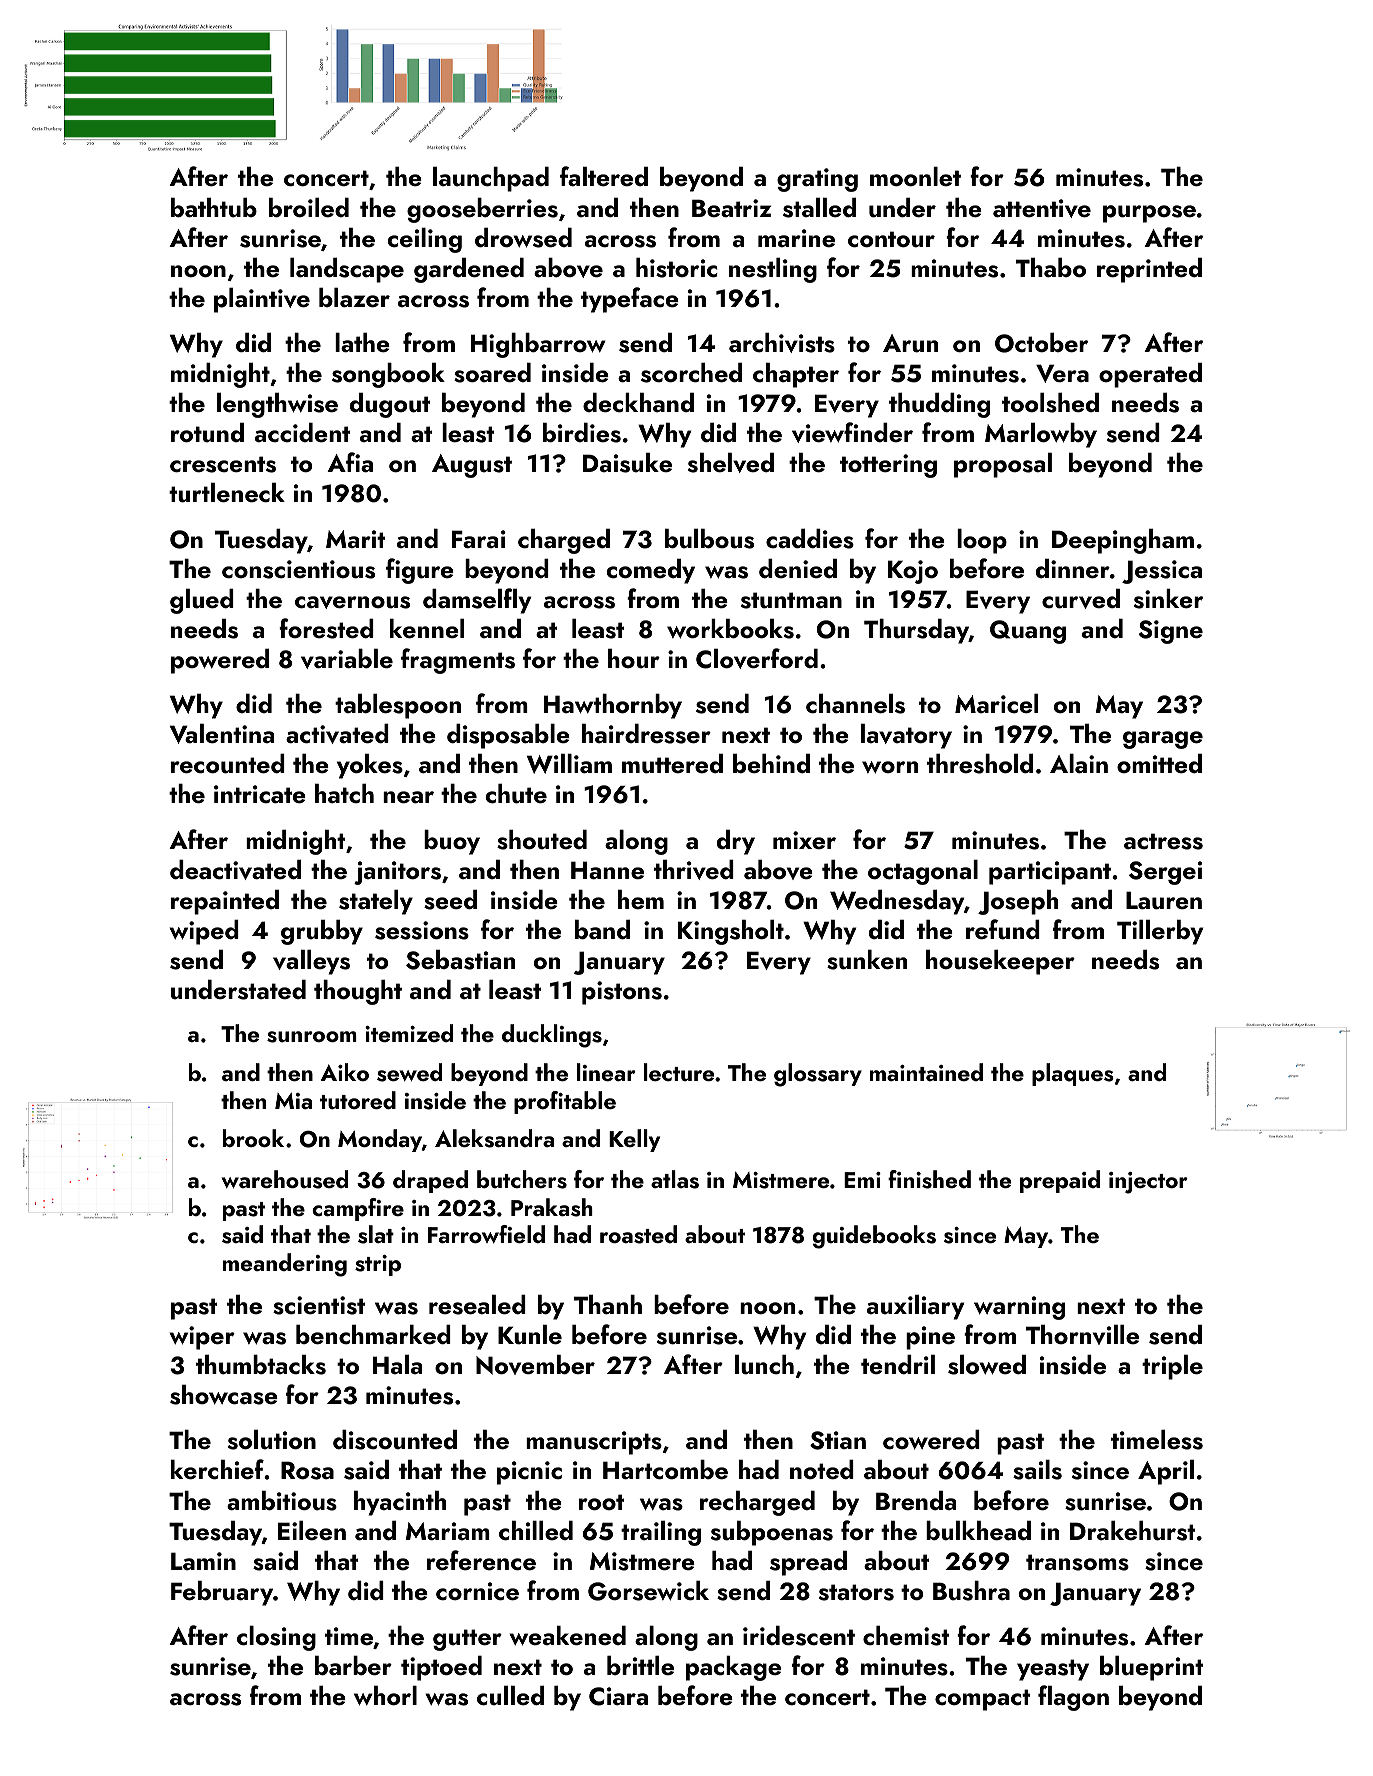  What do you see at coordinates (347, 659) in the page?
I see `variable` at bounding box center [347, 659].
